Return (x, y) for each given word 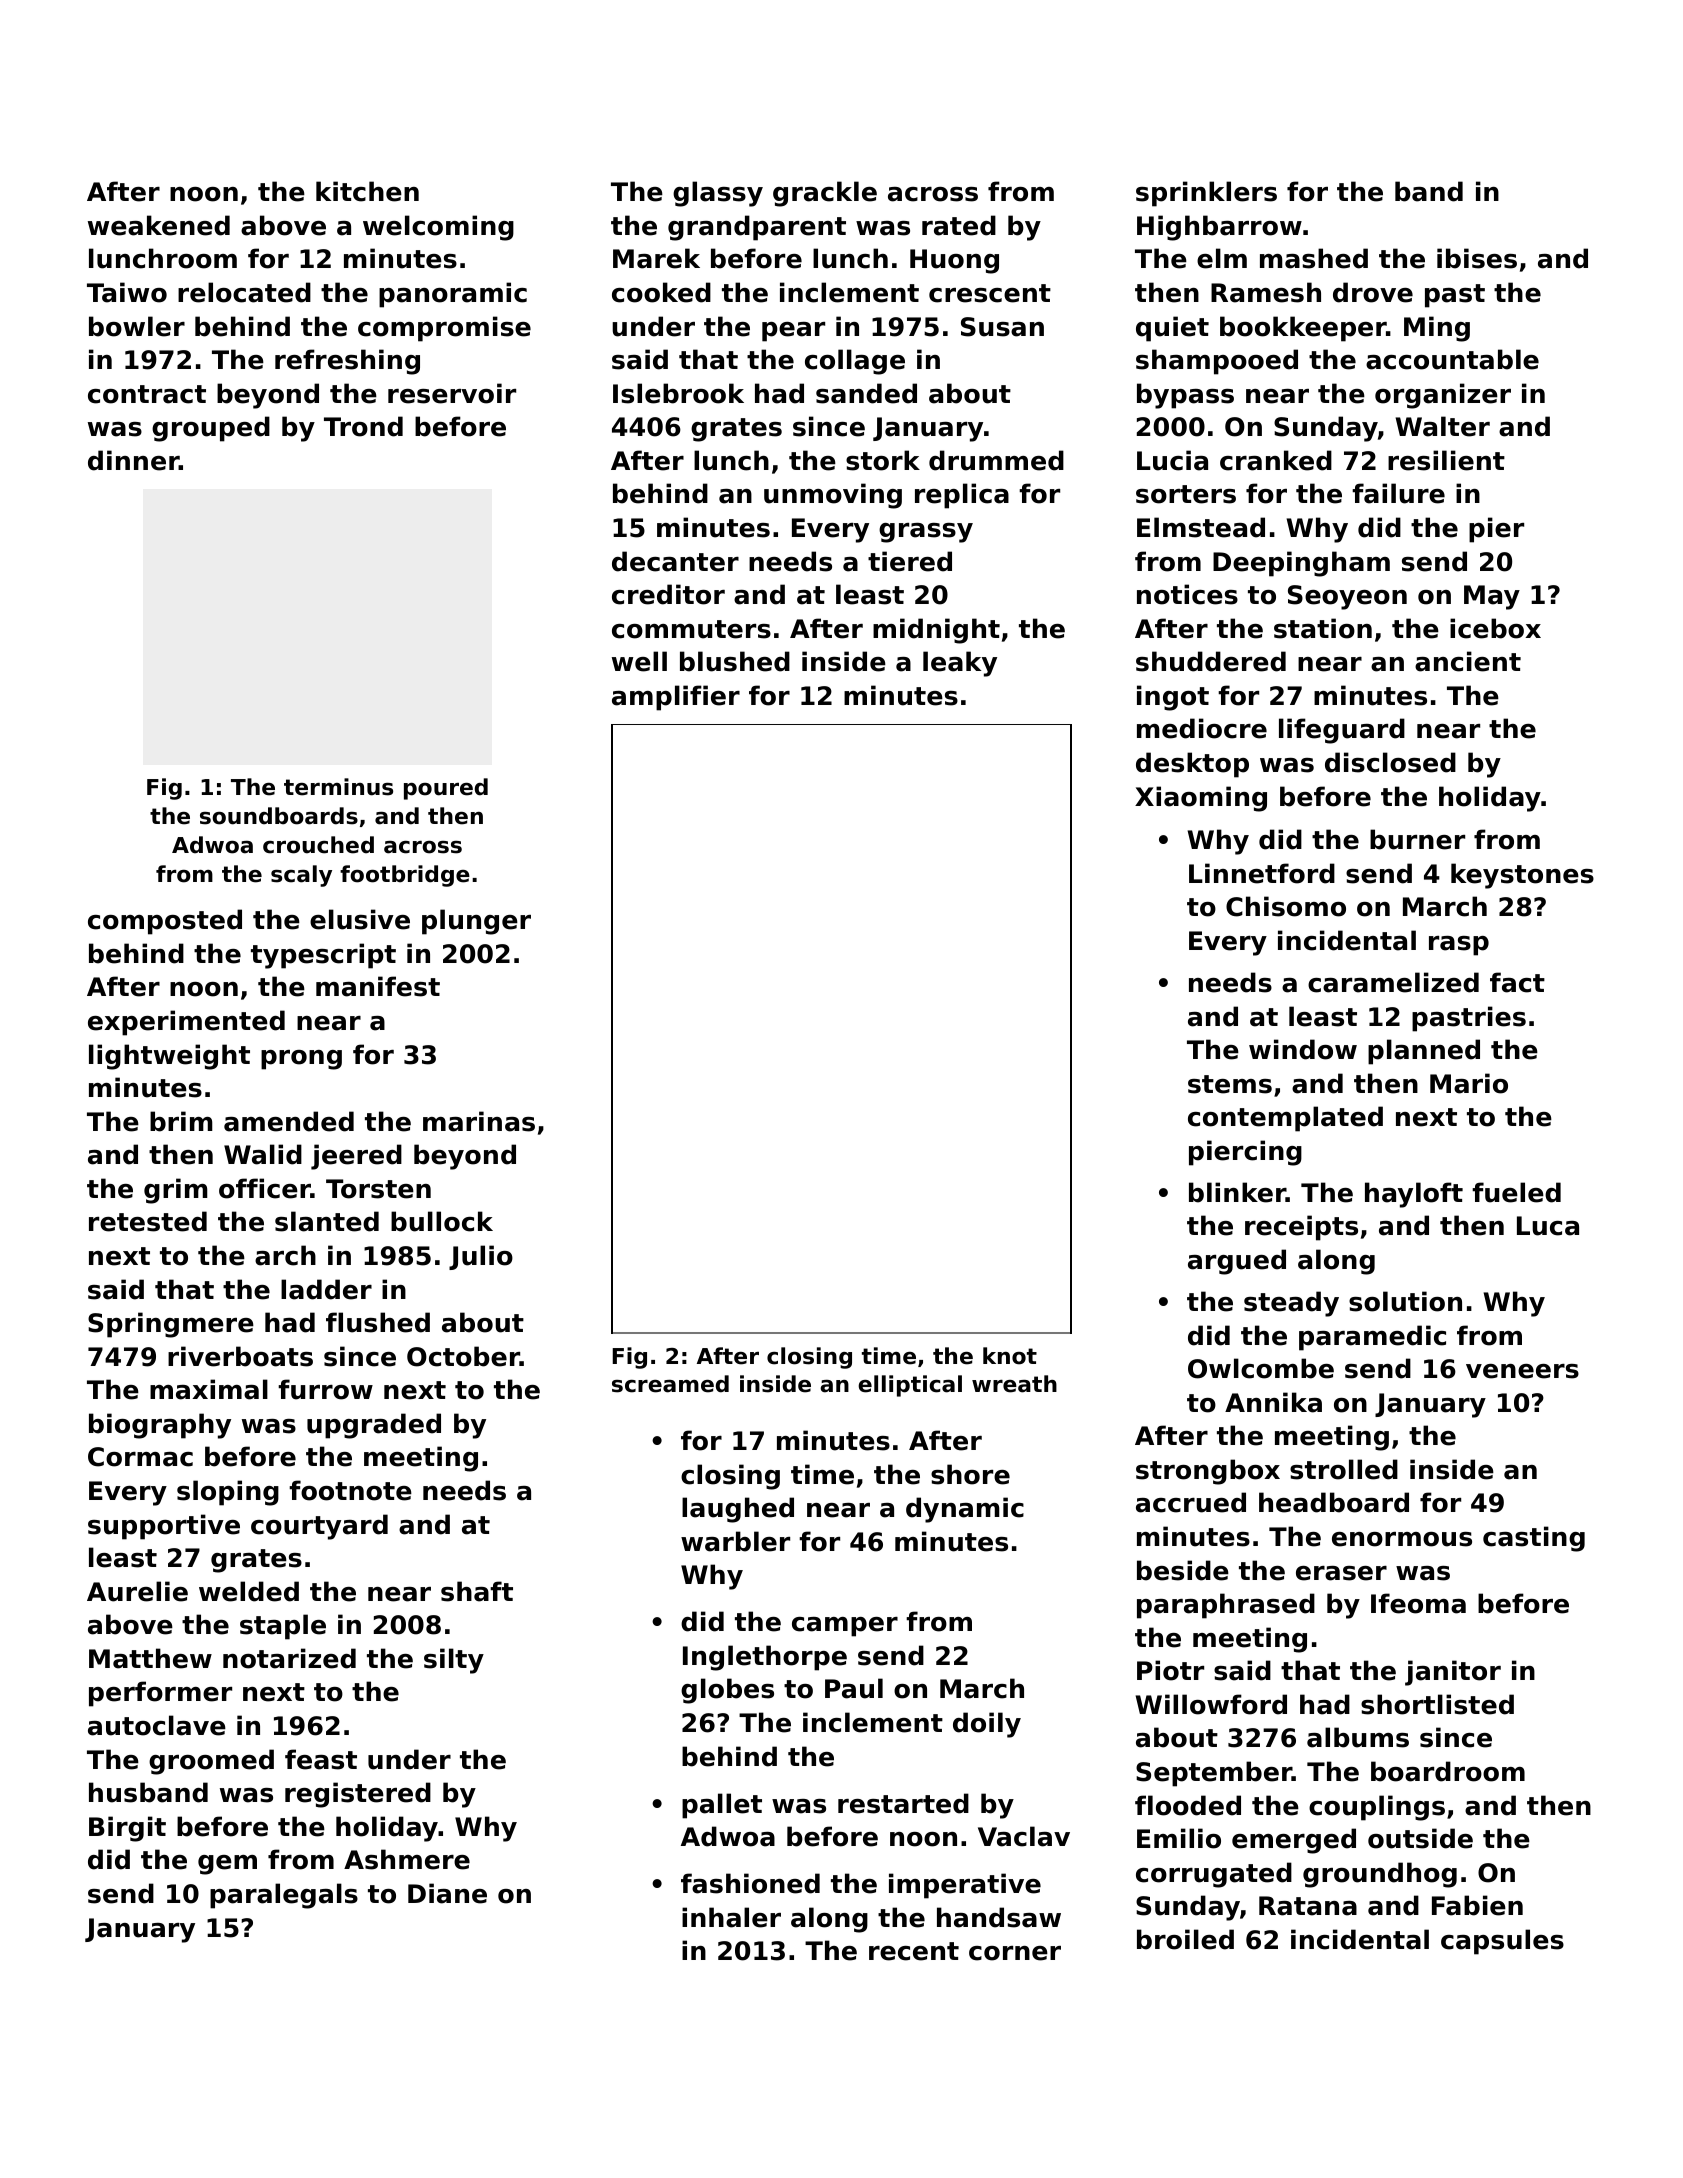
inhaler (731, 1917)
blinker (1237, 1192)
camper (845, 1627)
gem (227, 1865)
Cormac (140, 1457)
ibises (1477, 258)
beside (1183, 1570)
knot (1010, 1356)
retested (148, 1221)
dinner (133, 460)
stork (883, 460)
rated (959, 225)
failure (1398, 493)
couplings (1377, 1808)
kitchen (367, 191)
